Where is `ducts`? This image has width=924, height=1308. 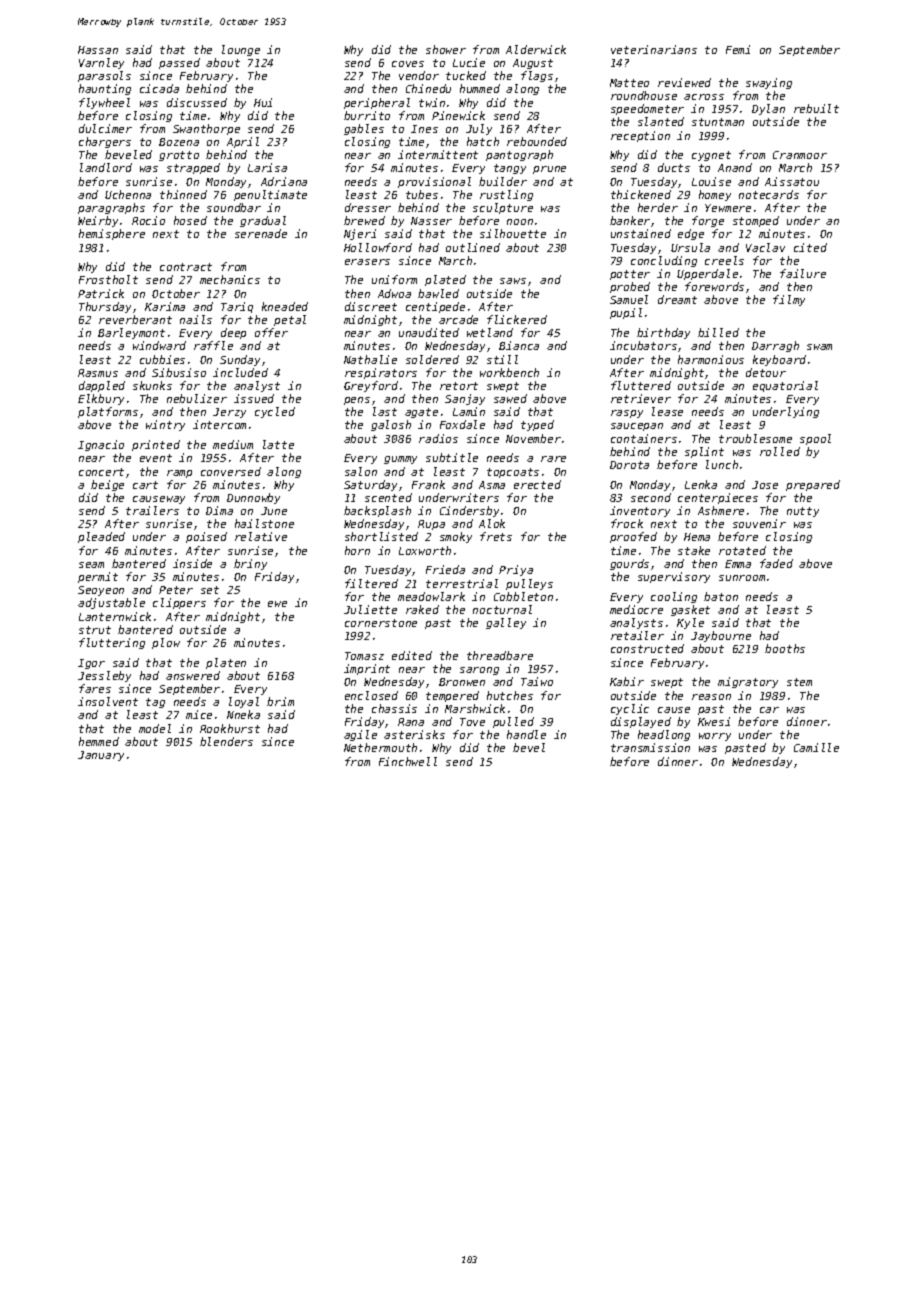
ducts is located at coordinates (674, 167).
